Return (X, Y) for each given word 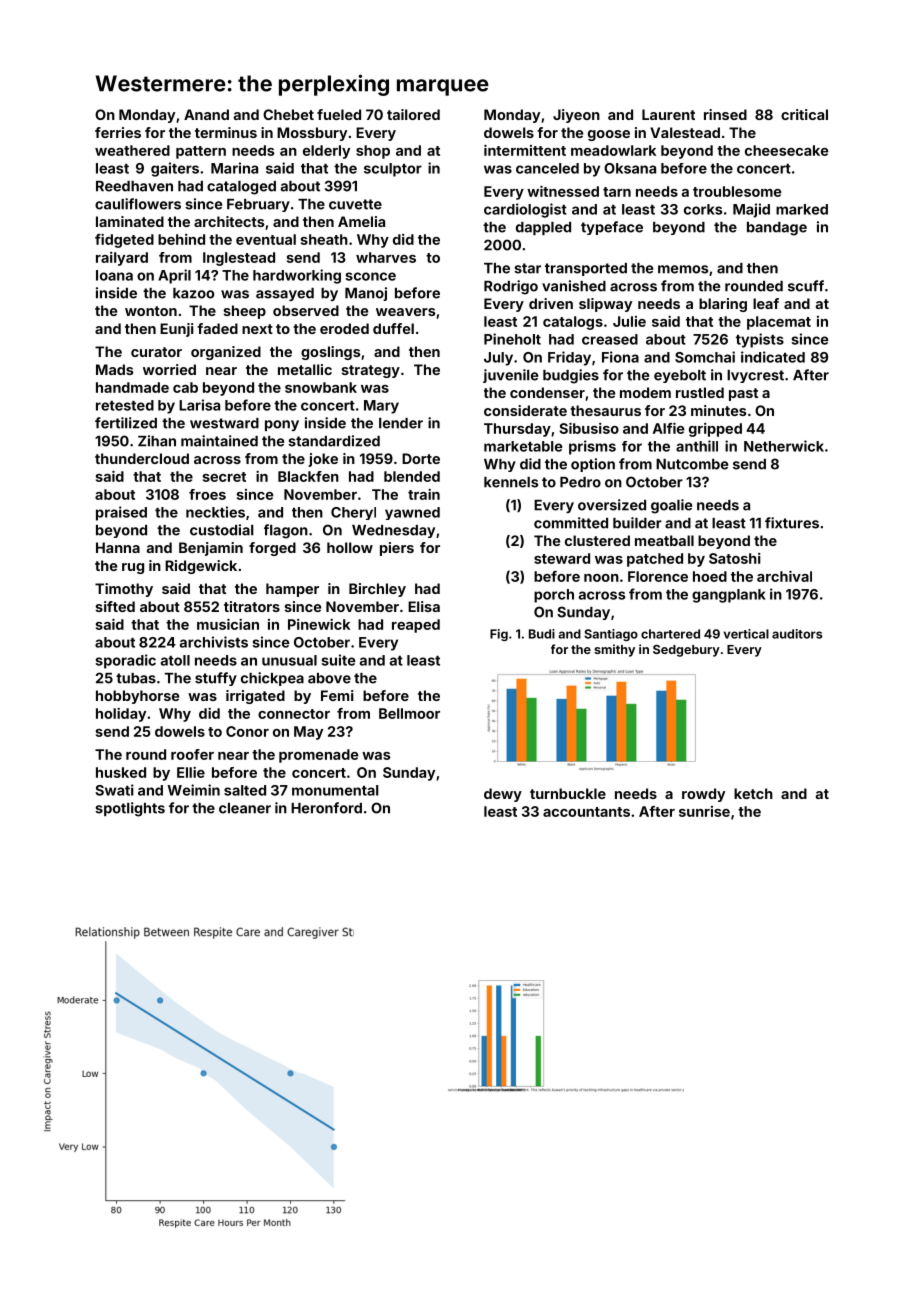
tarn (617, 192)
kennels (511, 482)
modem (645, 392)
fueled (339, 114)
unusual (289, 660)
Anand (206, 114)
